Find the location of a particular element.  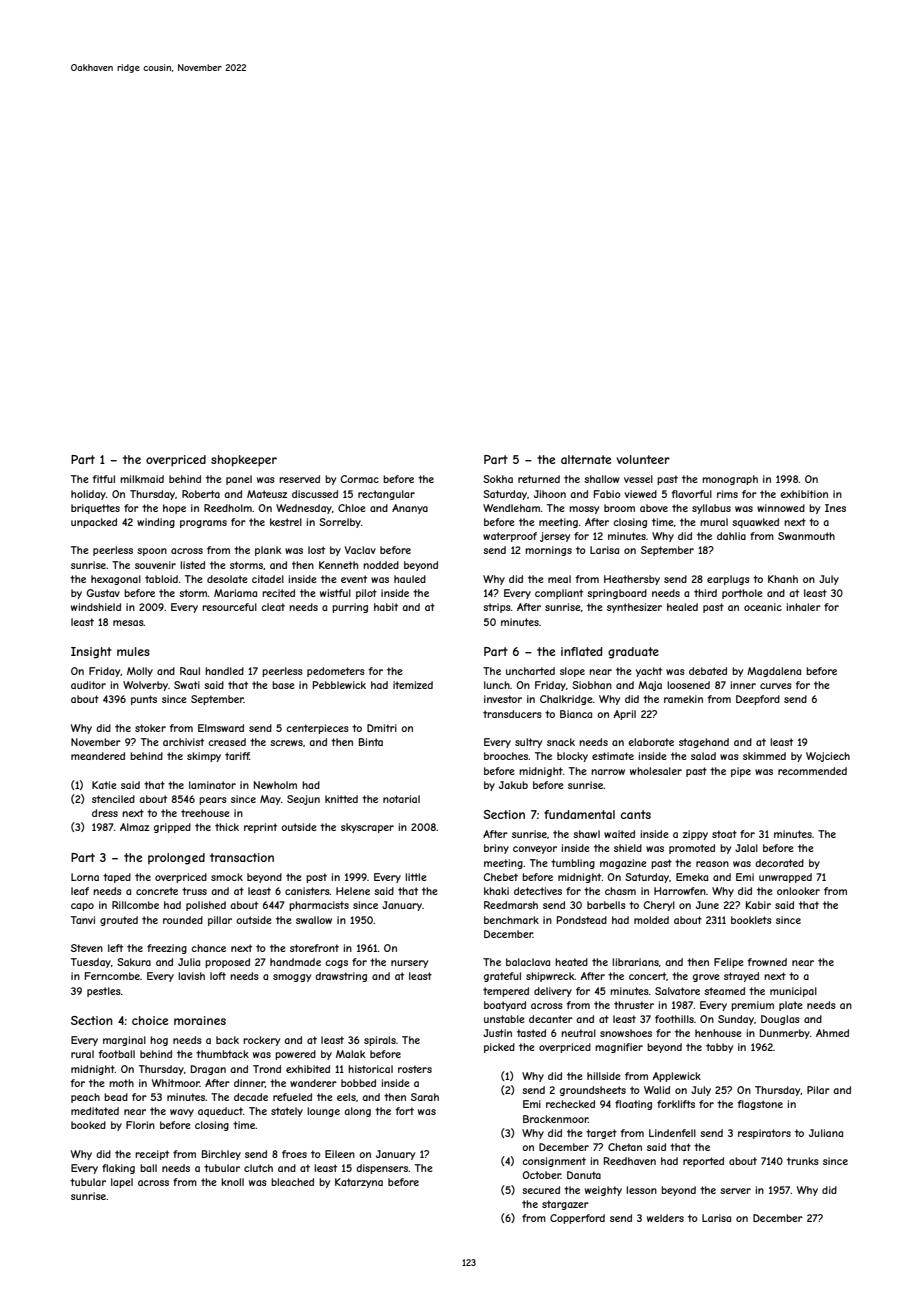

shopkeeper is located at coordinates (244, 461).
